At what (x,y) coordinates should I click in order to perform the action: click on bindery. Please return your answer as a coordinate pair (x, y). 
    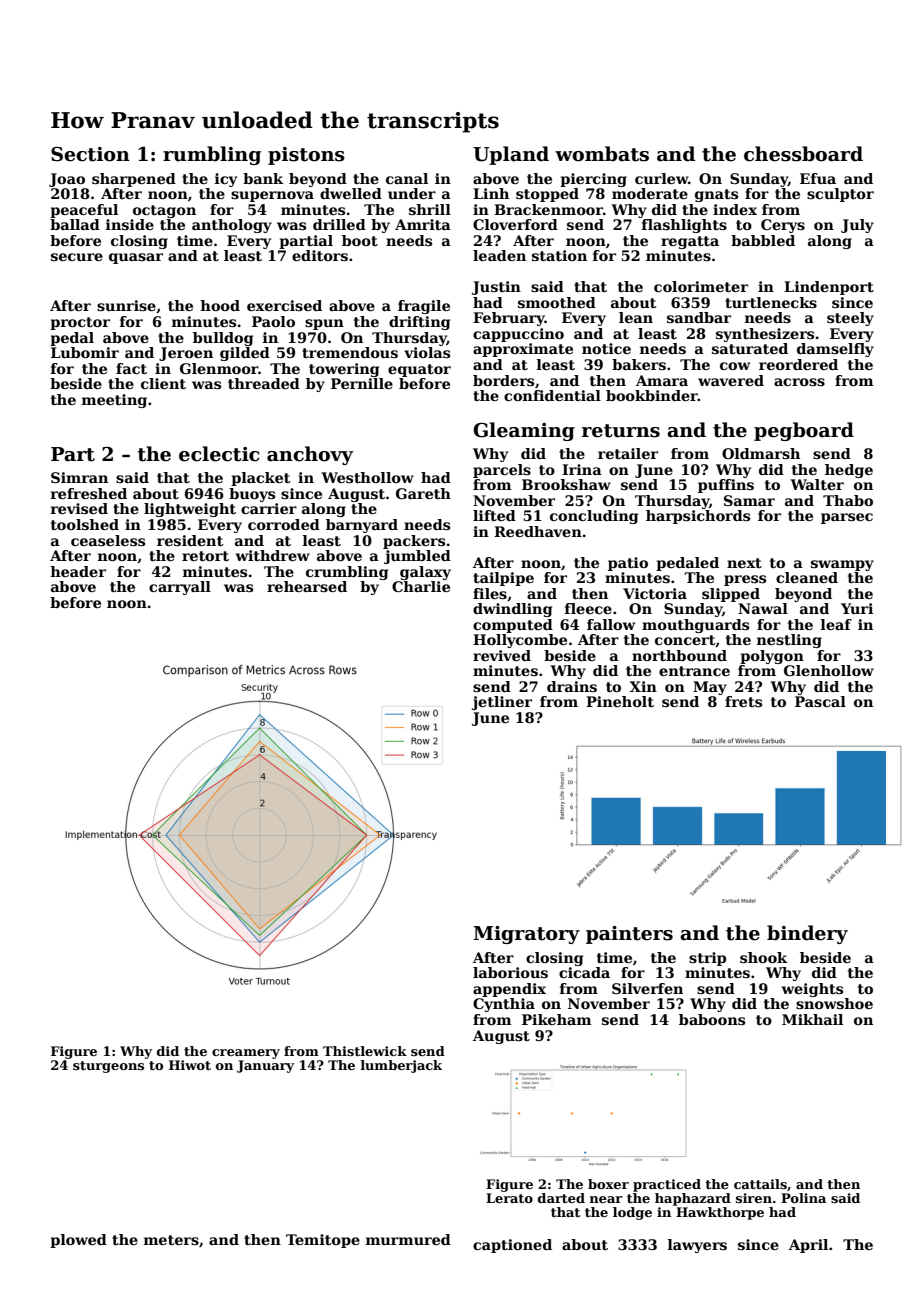
    Looking at the image, I should click on (807, 934).
